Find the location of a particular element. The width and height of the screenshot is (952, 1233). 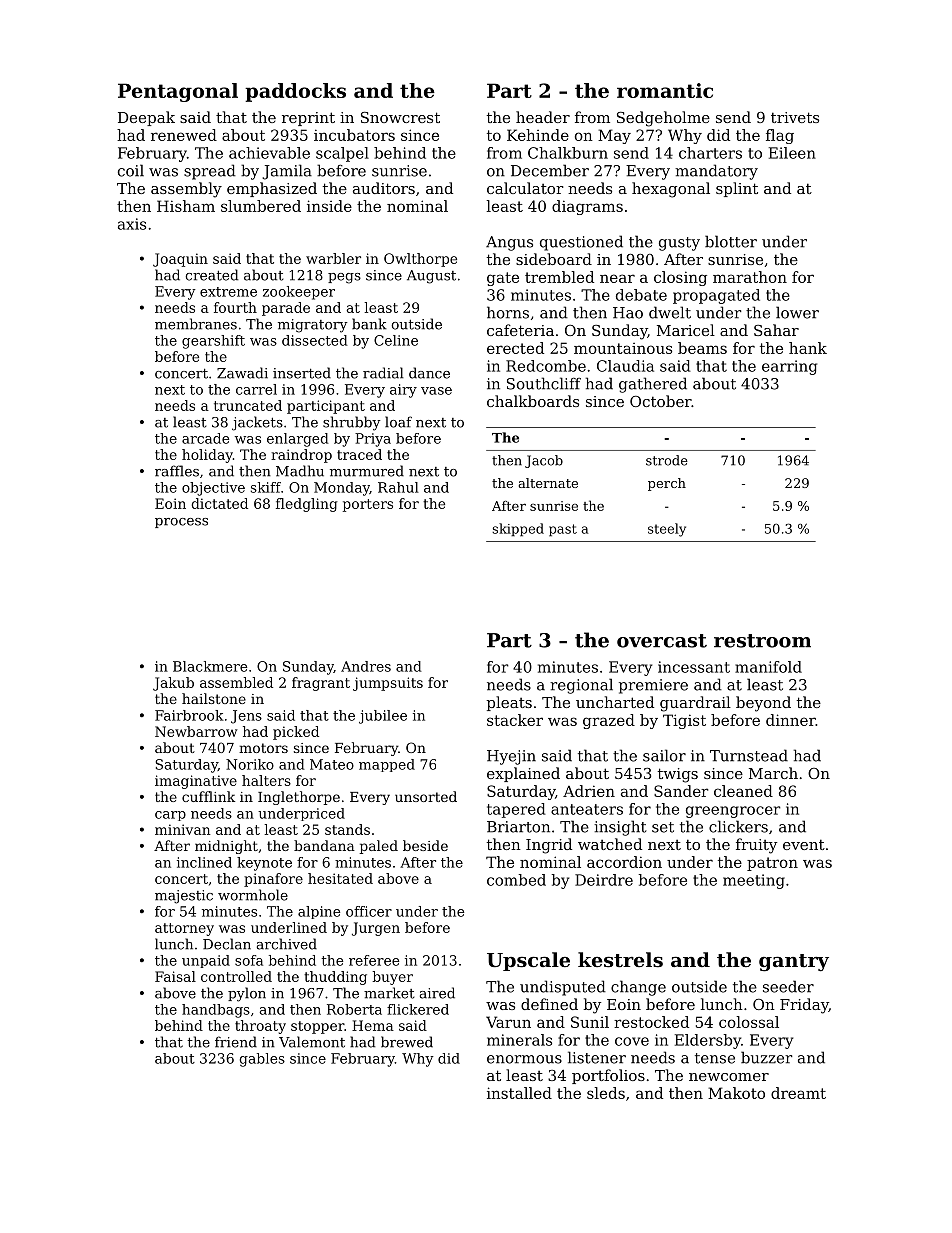

Jakub is located at coordinates (173, 684).
